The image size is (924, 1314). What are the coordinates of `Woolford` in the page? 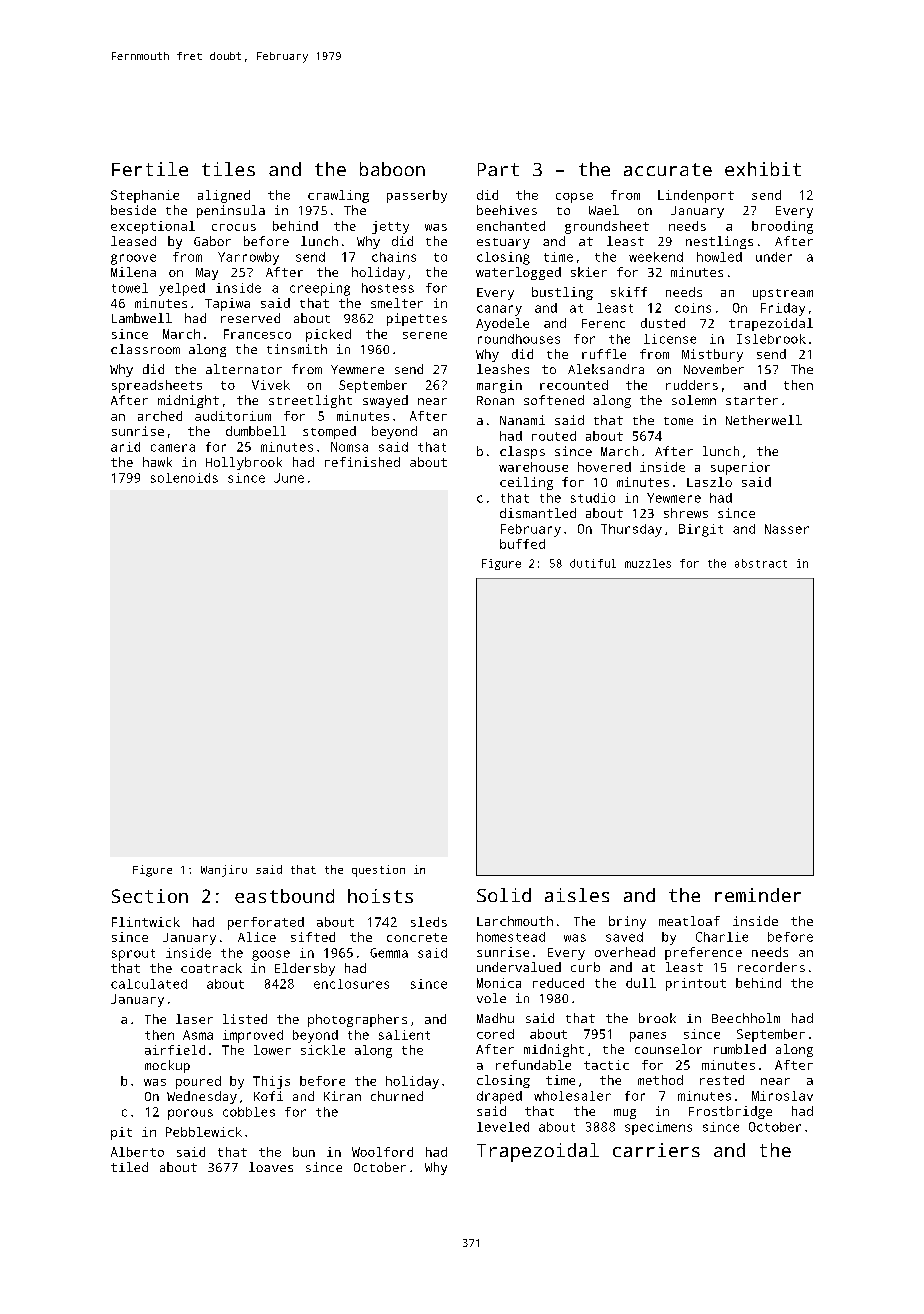 It's located at (382, 1152).
